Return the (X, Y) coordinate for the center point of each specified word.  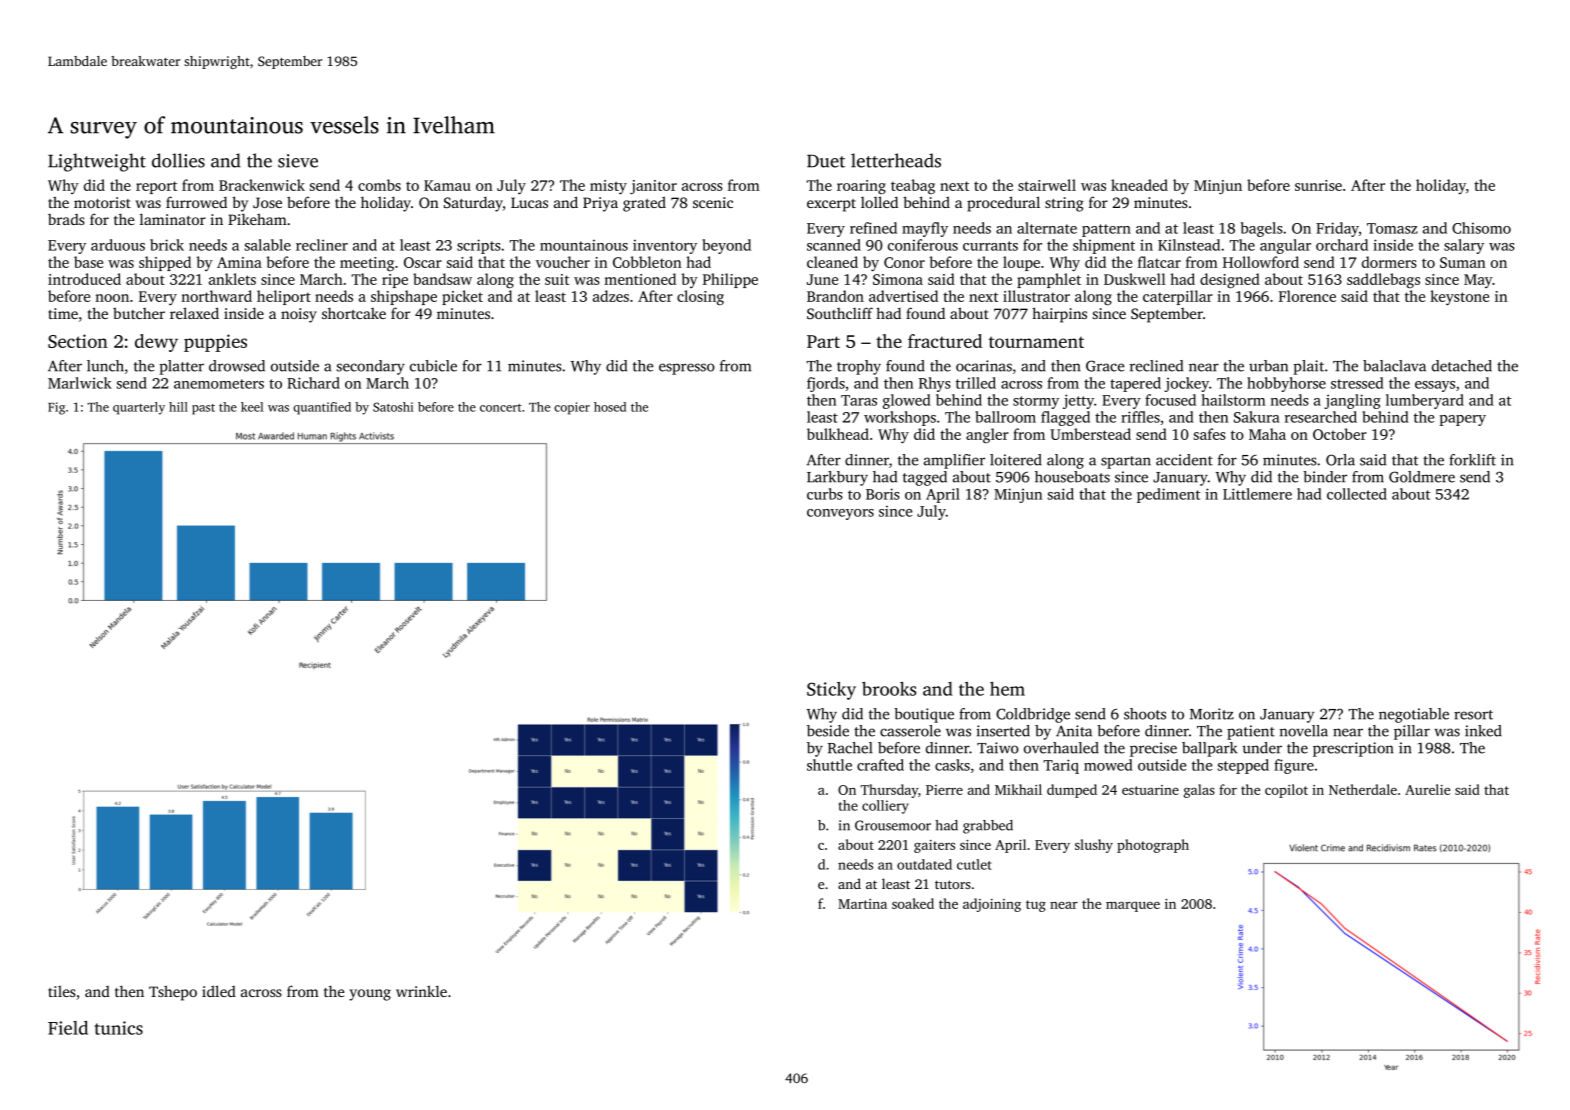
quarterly (139, 408)
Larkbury (837, 478)
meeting (367, 264)
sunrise (1318, 185)
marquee (1133, 907)
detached (1462, 366)
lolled (879, 202)
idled (219, 991)
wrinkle (421, 991)
